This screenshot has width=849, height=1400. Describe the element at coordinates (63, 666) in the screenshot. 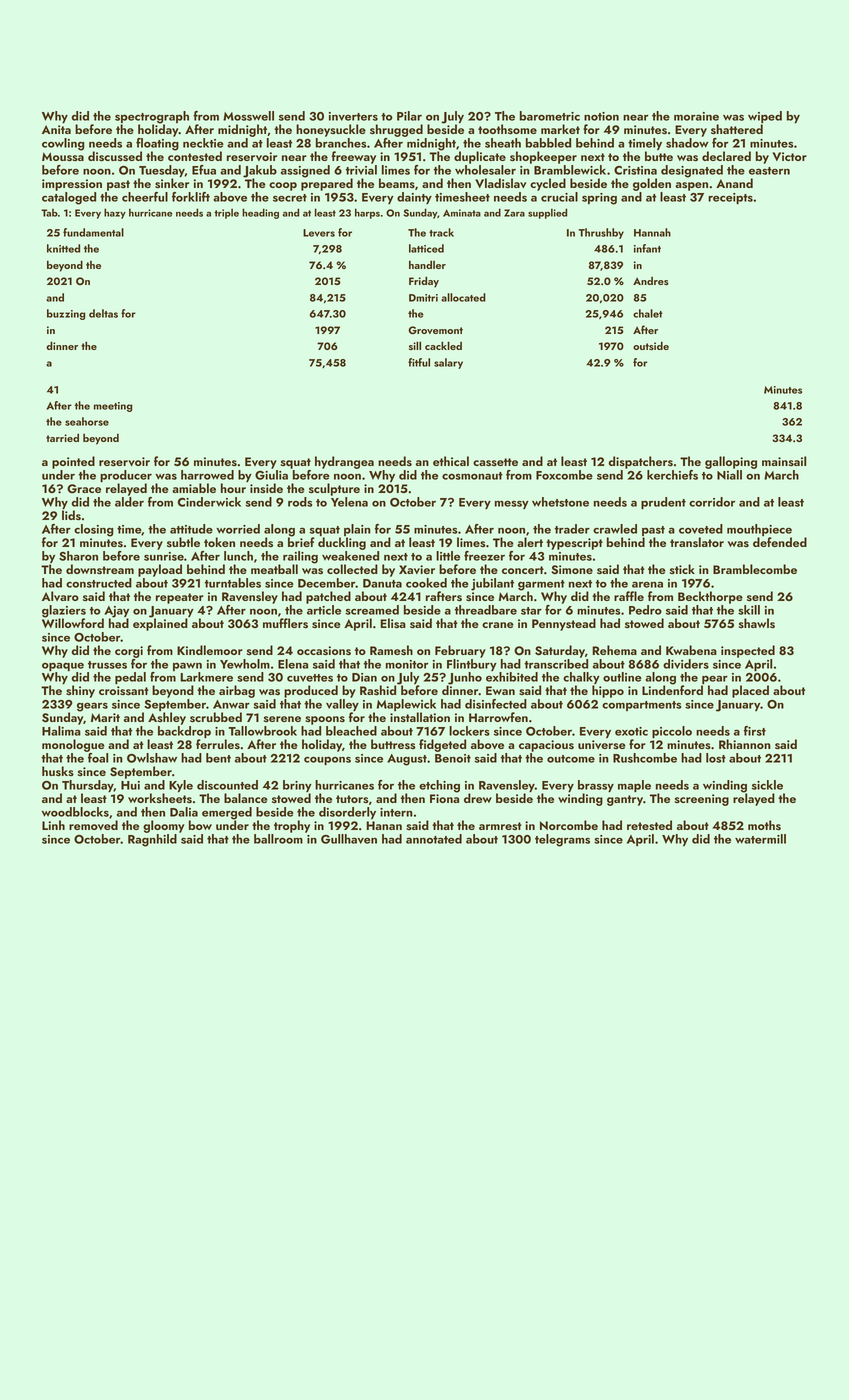

I see `opaque` at that location.
